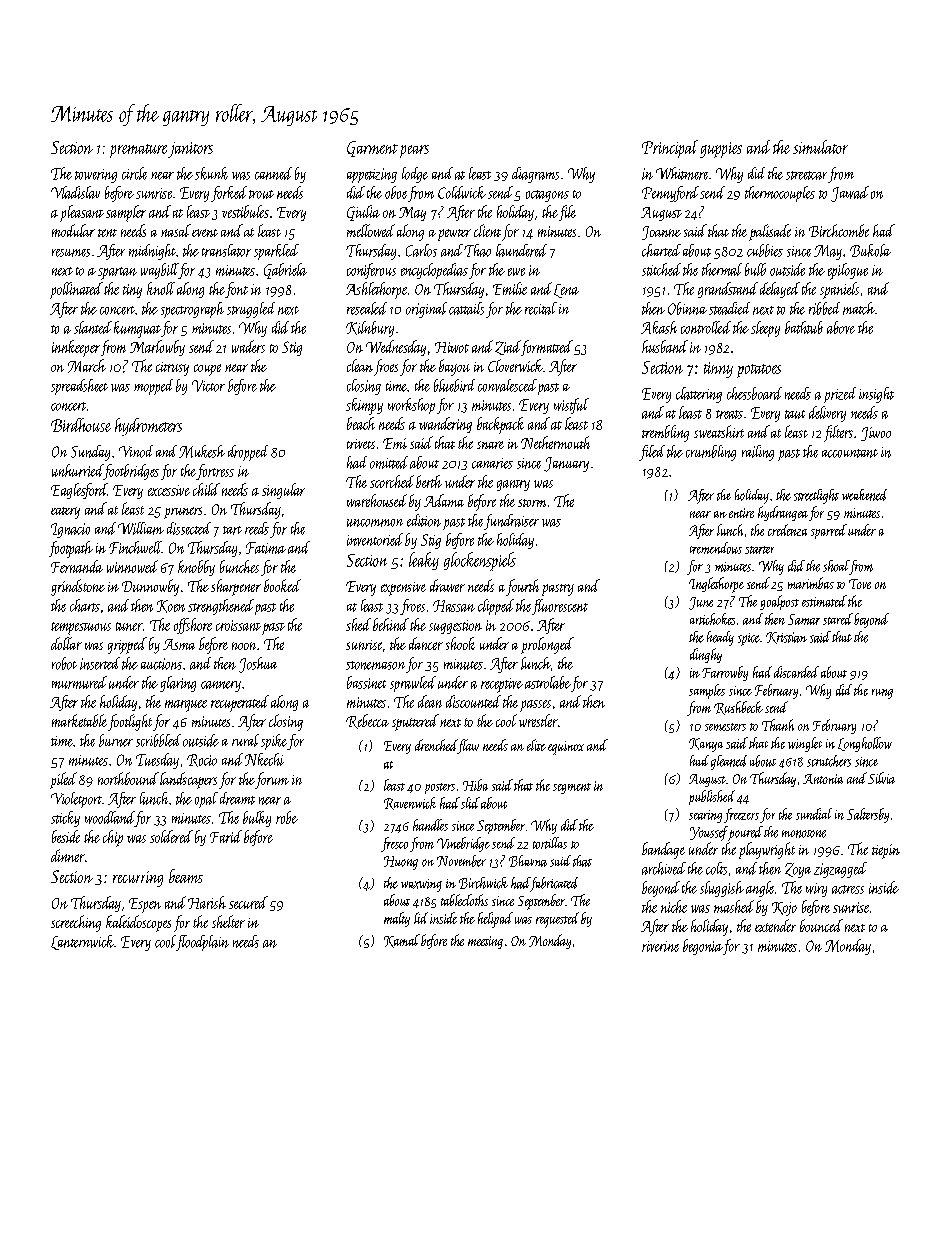  I want to click on pears, so click(414, 151).
